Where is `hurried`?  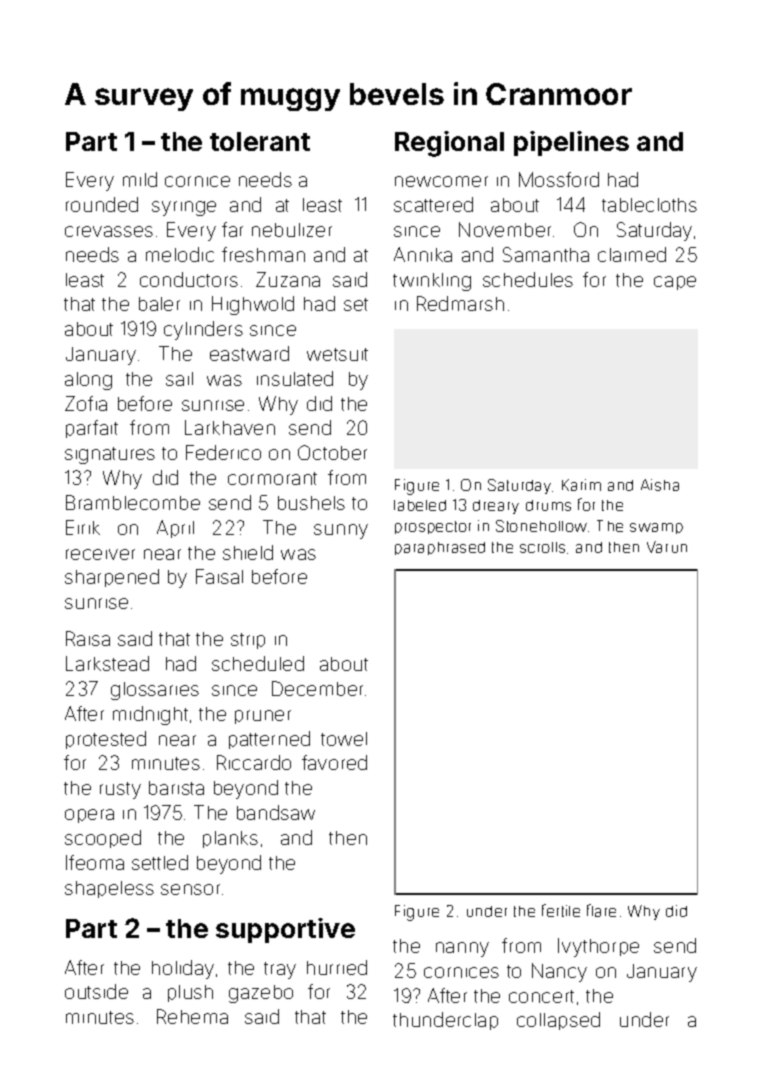
hurried is located at coordinates (337, 967).
